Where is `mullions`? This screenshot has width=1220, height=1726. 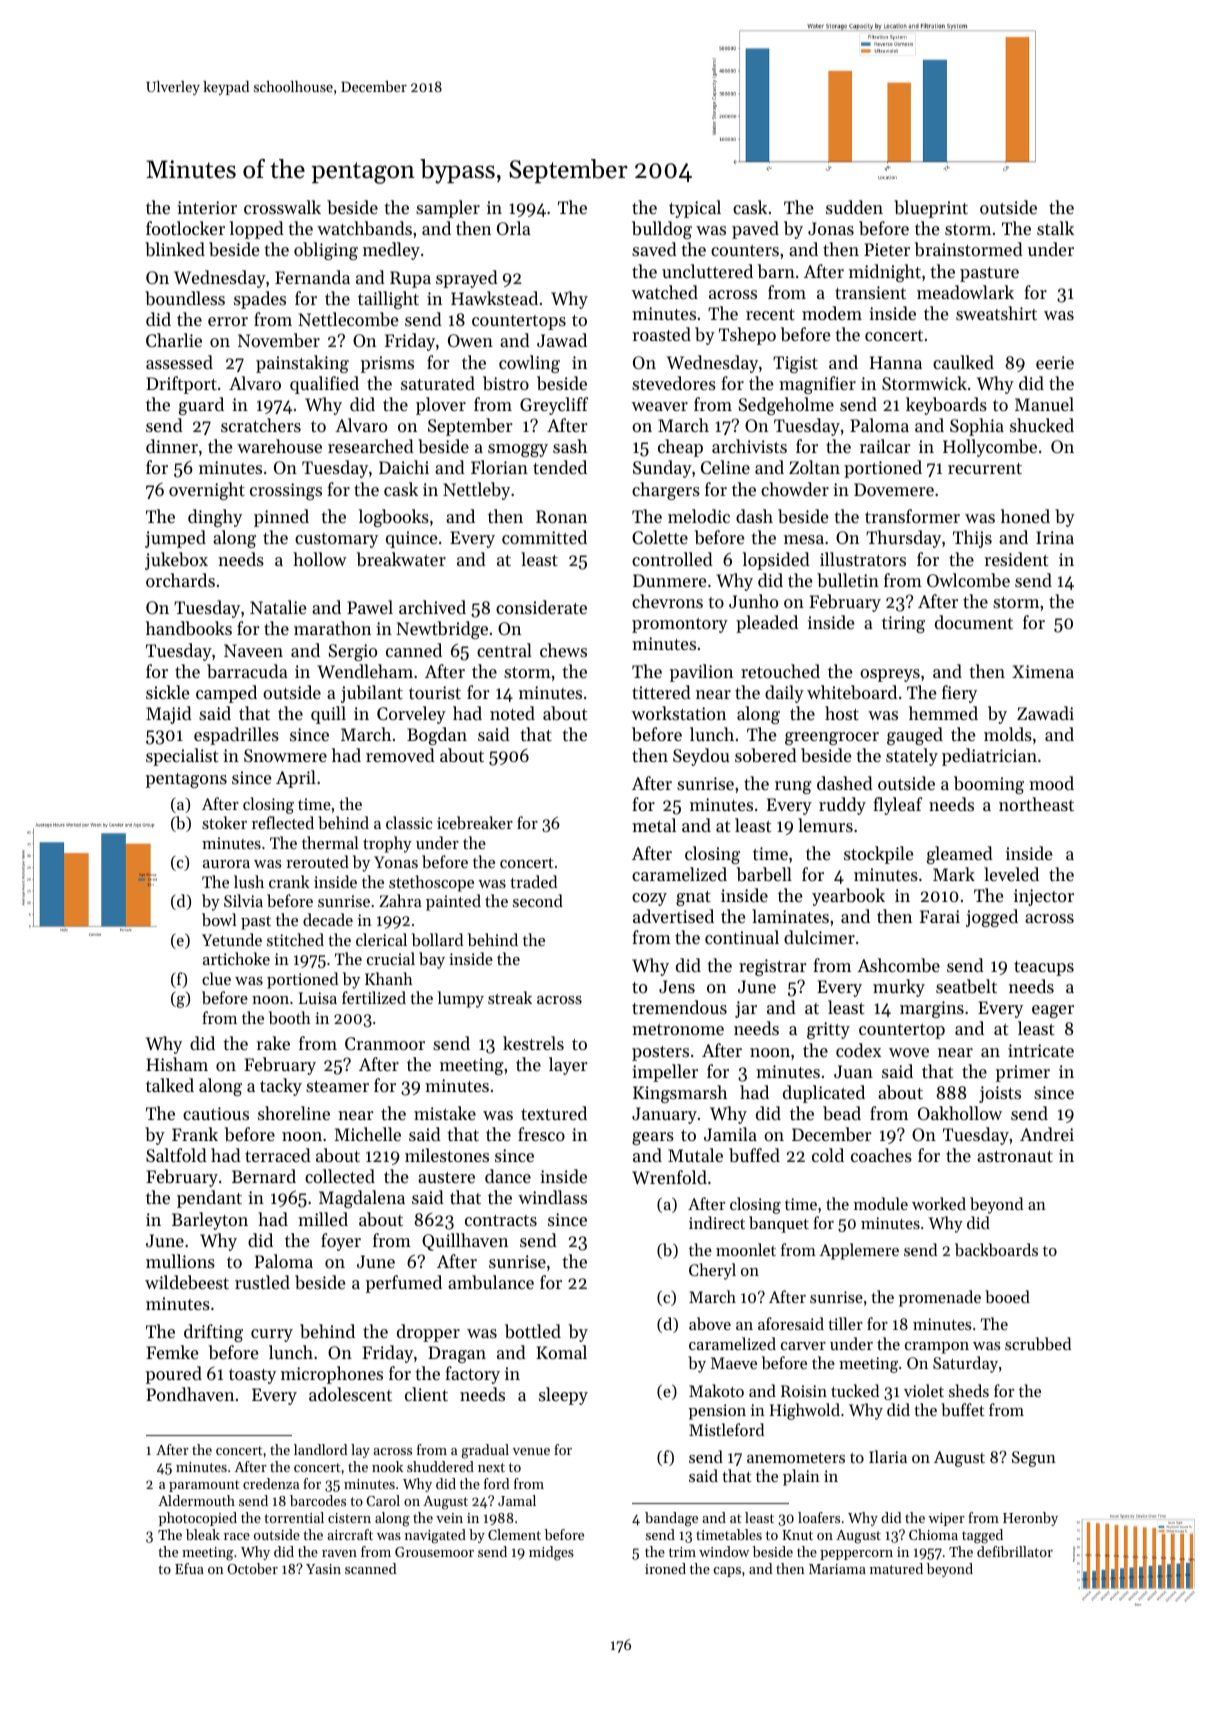
mullions is located at coordinates (180, 1261).
